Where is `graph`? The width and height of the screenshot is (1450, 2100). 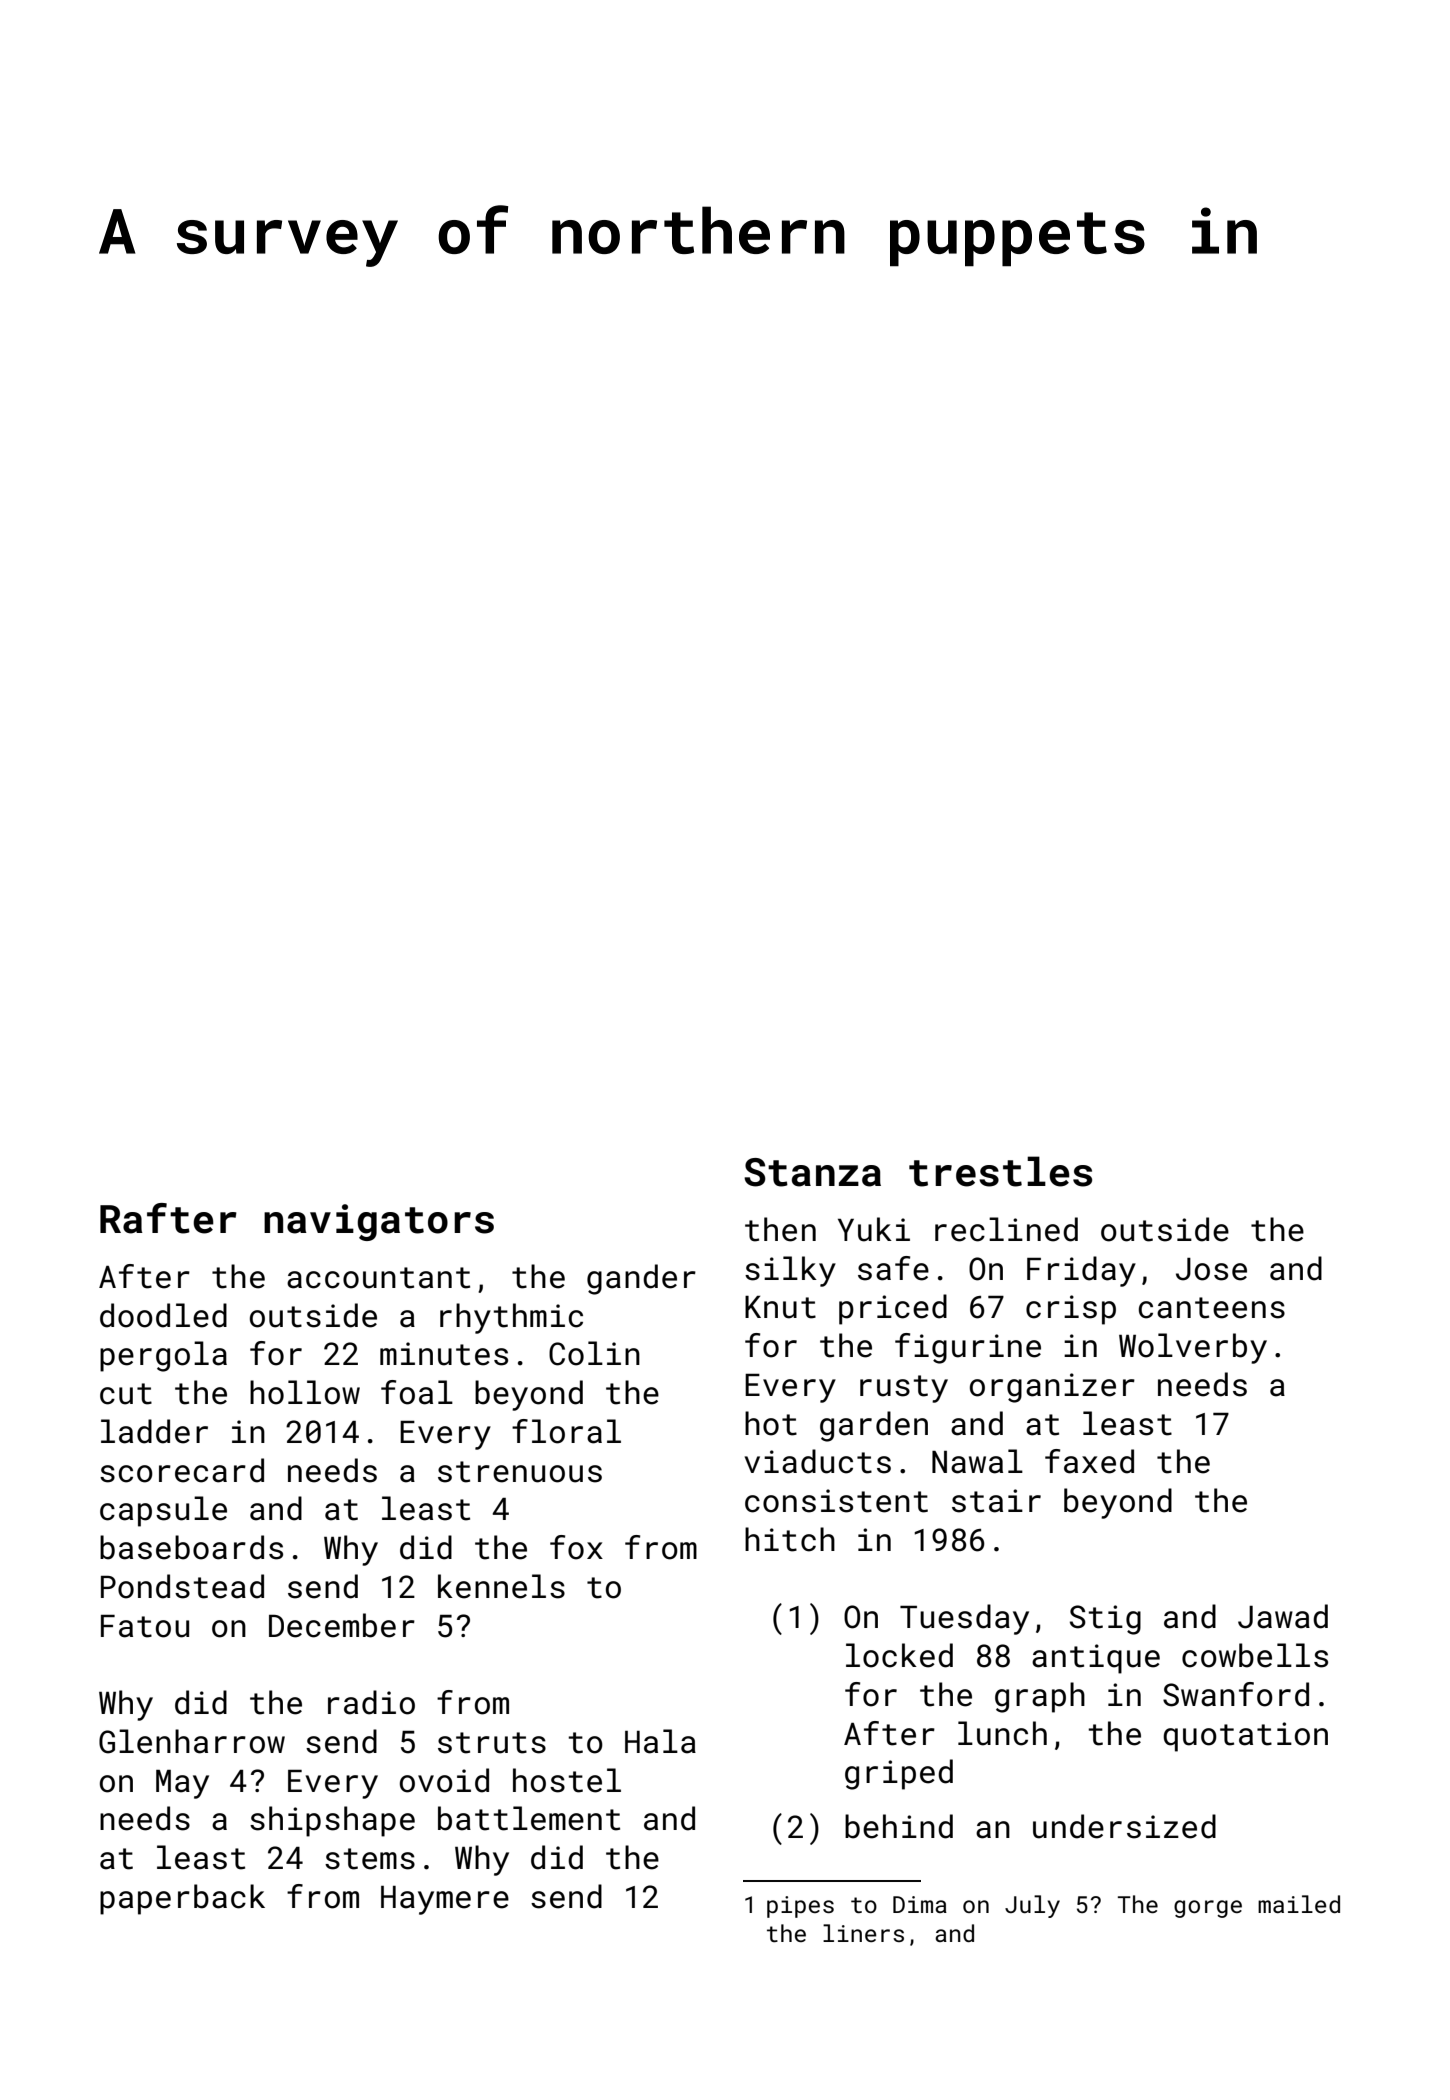 graph is located at coordinates (1040, 1697).
